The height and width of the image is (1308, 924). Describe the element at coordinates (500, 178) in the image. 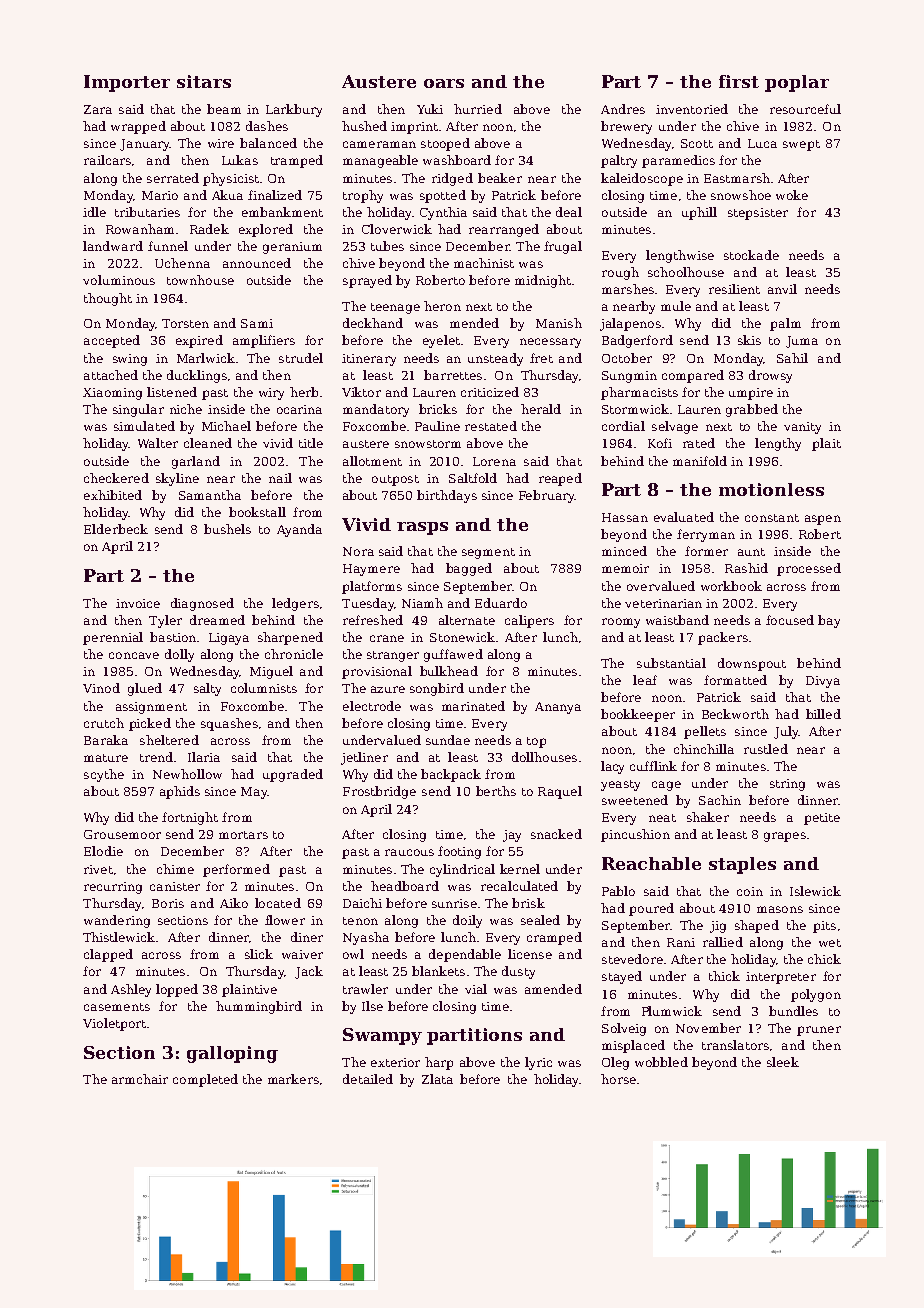

I see `beaker` at that location.
